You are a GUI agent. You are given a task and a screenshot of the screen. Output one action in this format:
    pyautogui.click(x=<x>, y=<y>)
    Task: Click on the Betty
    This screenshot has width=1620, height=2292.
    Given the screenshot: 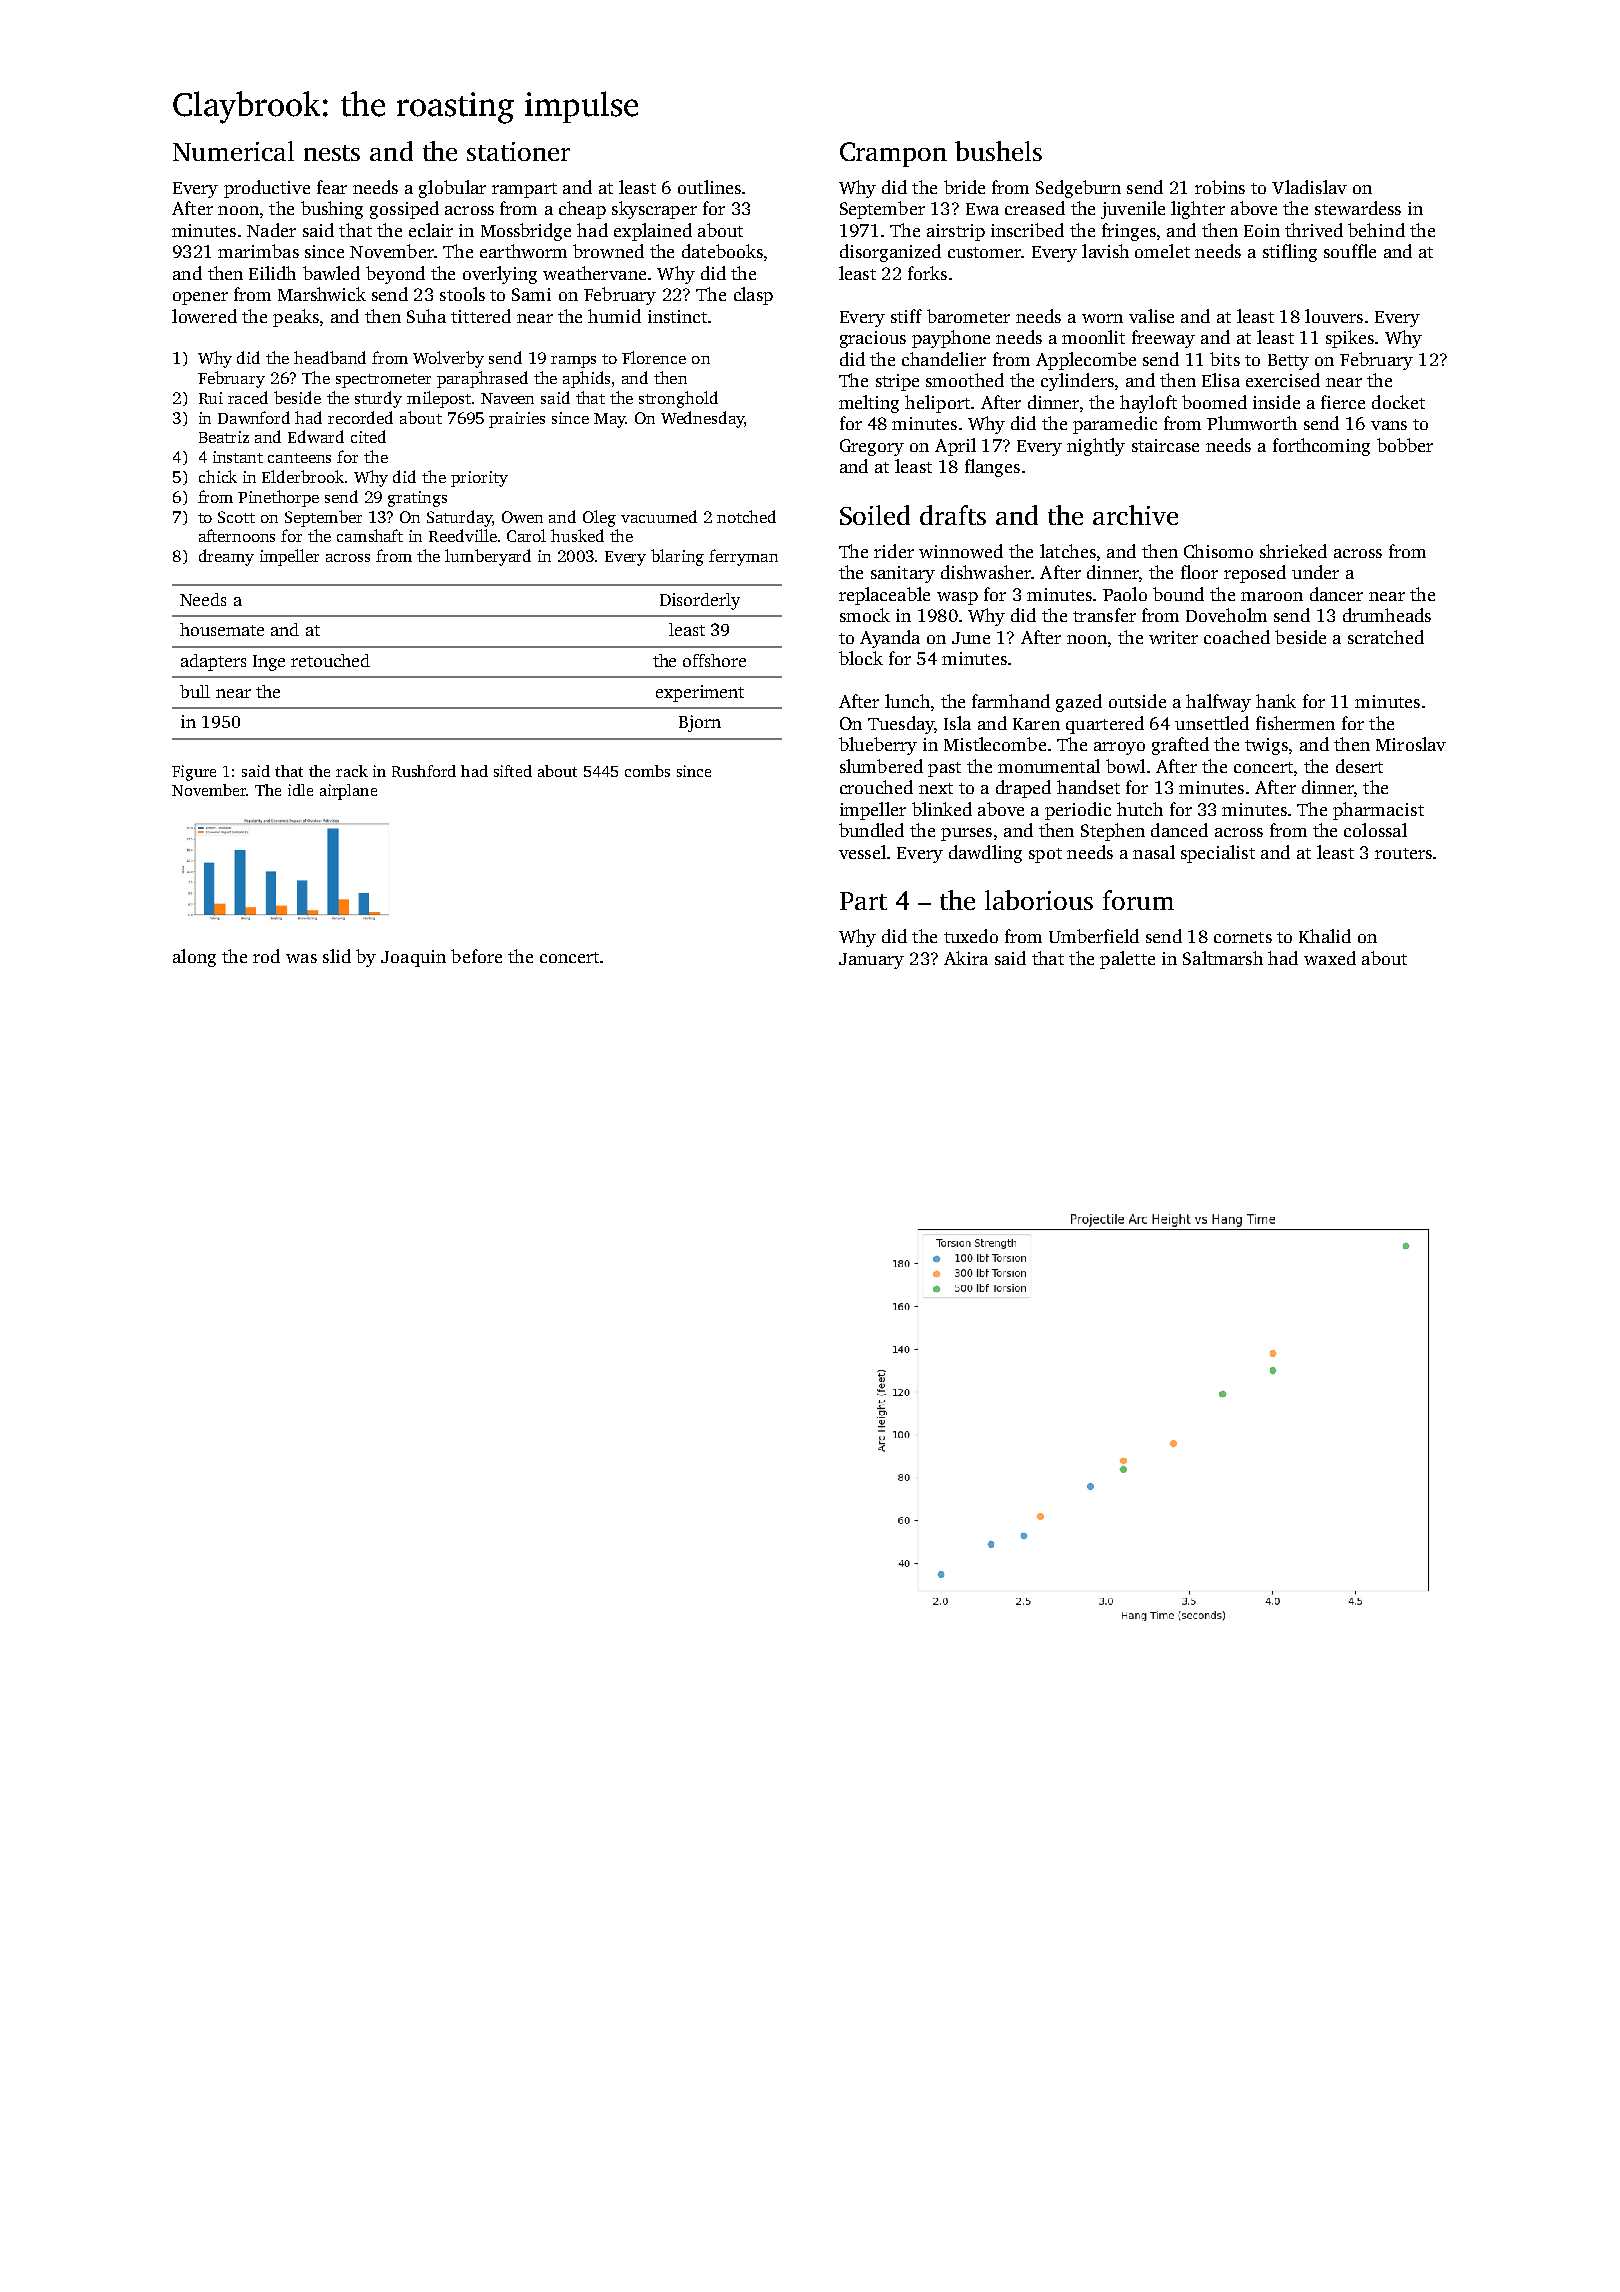 What is the action you would take?
    pyautogui.click(x=1288, y=362)
